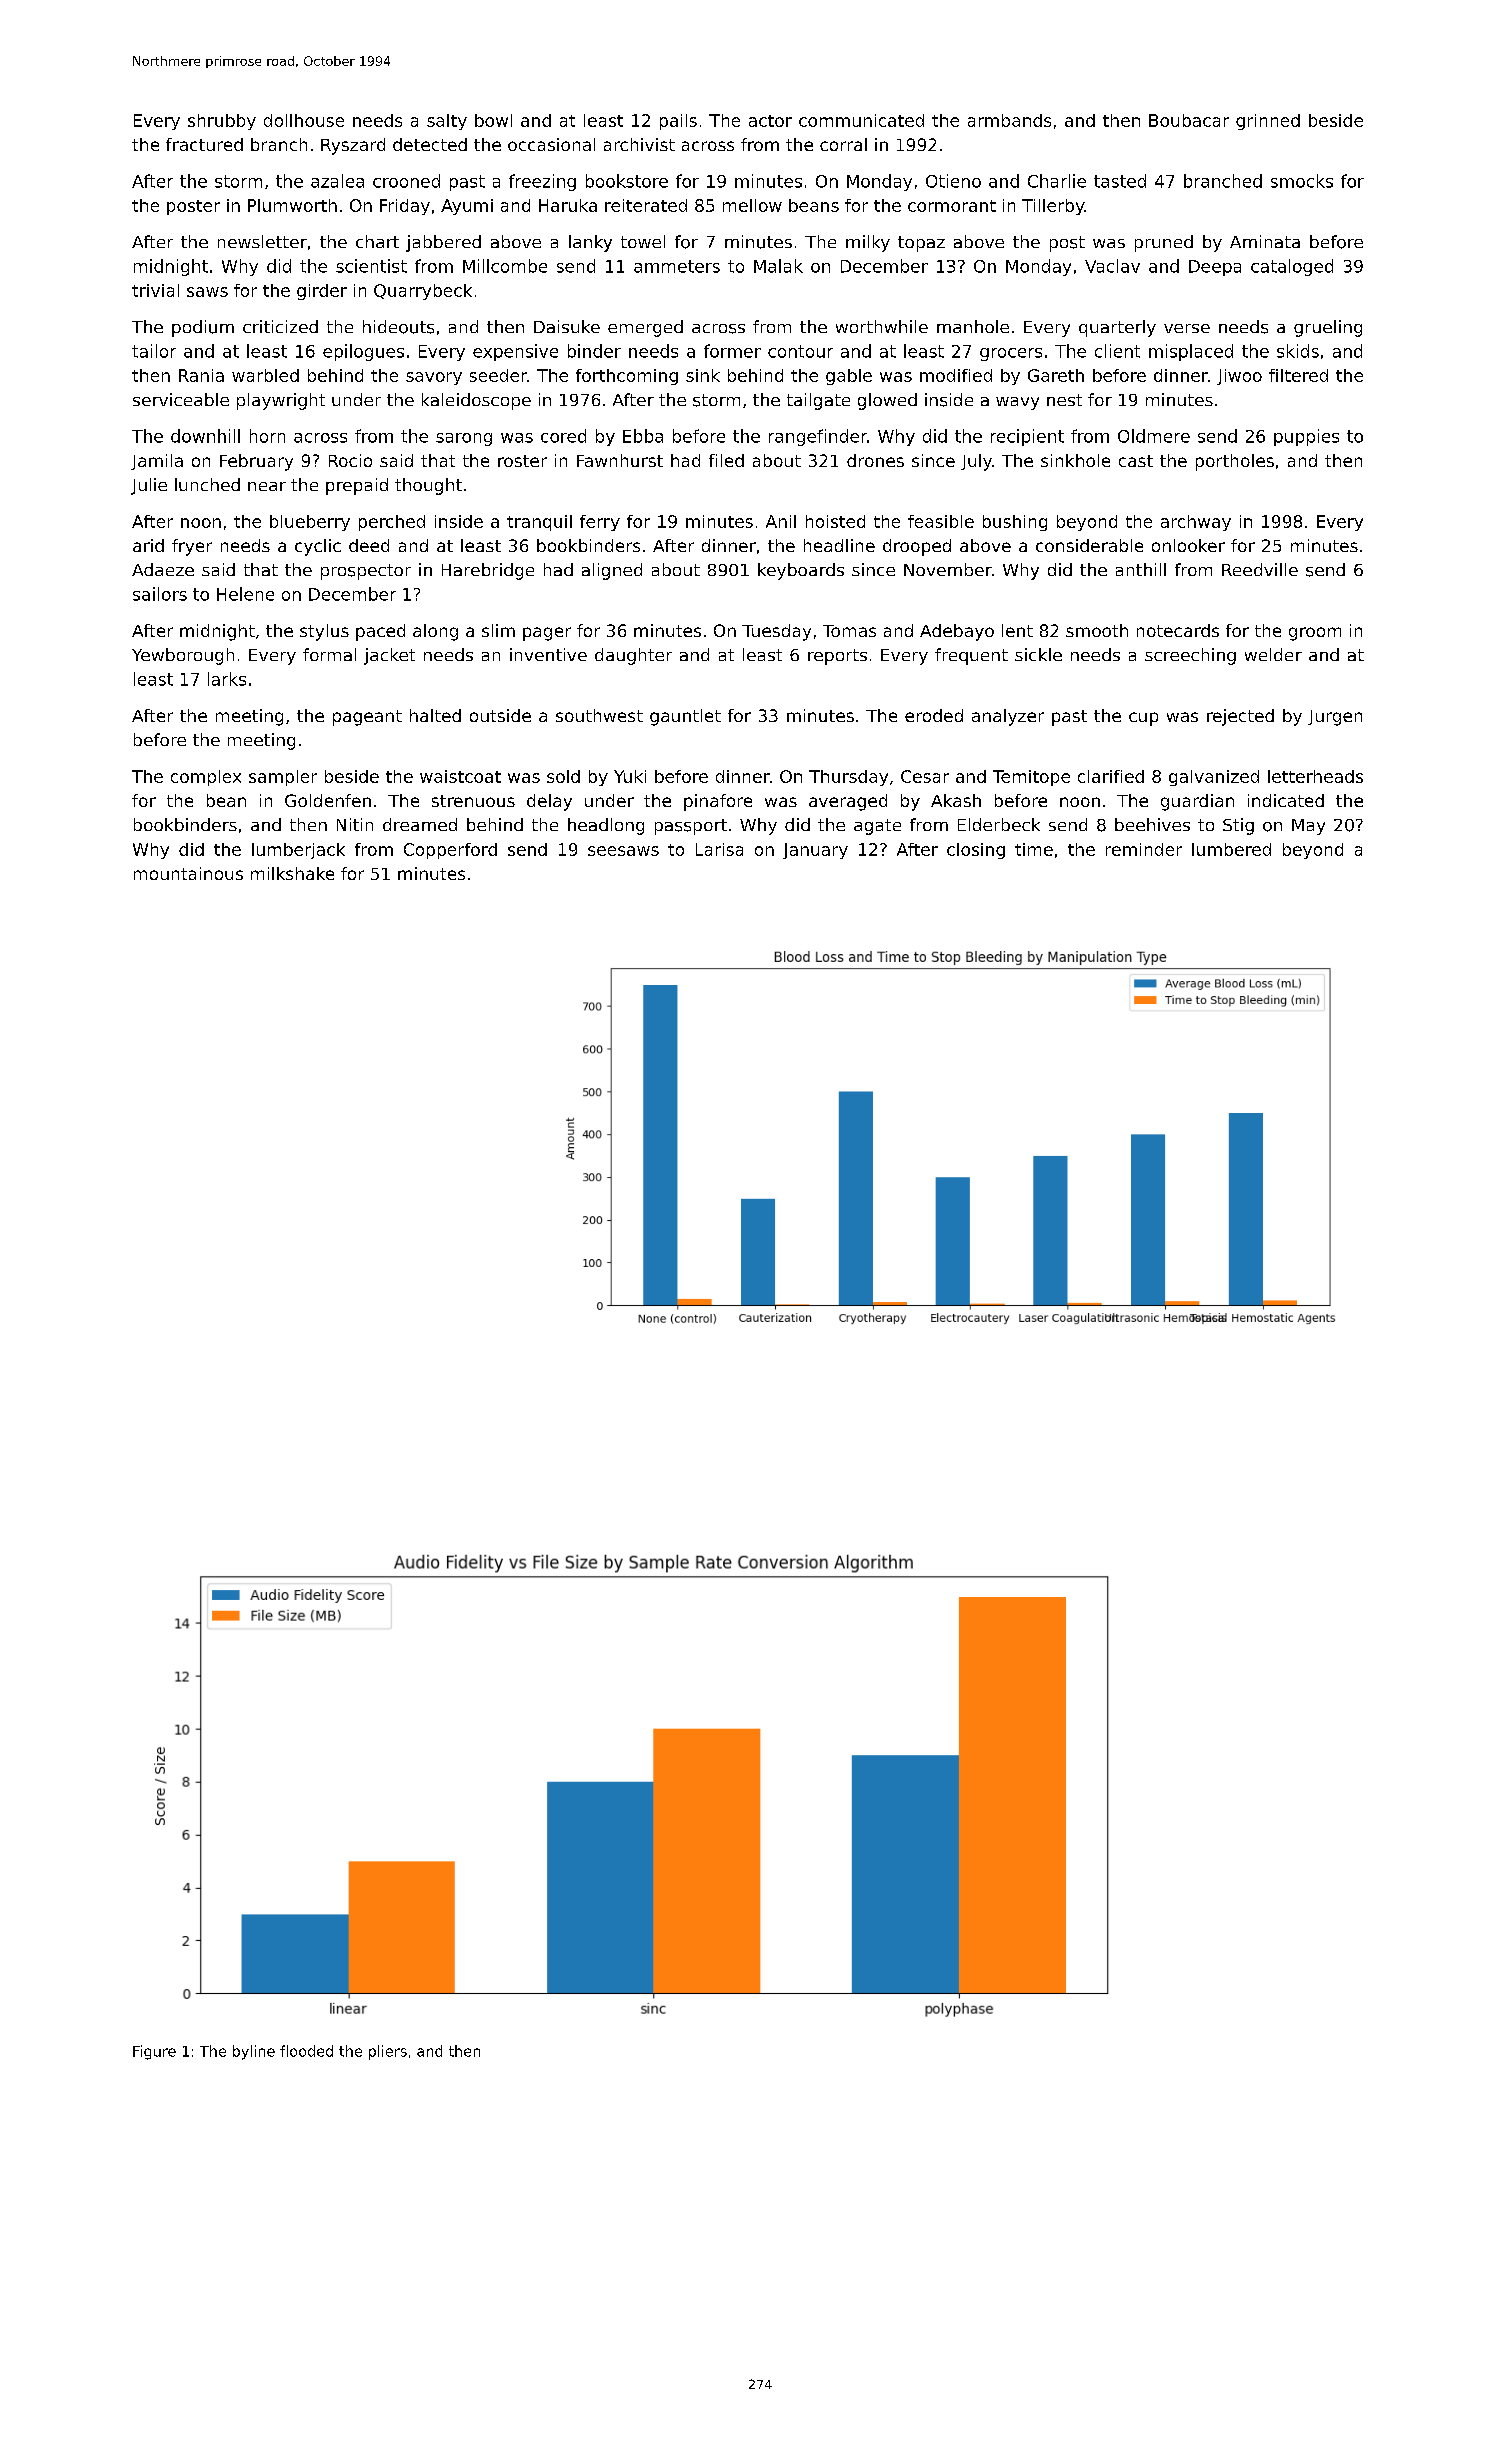 The width and height of the screenshot is (1496, 2464). I want to click on Stig, so click(1238, 826).
